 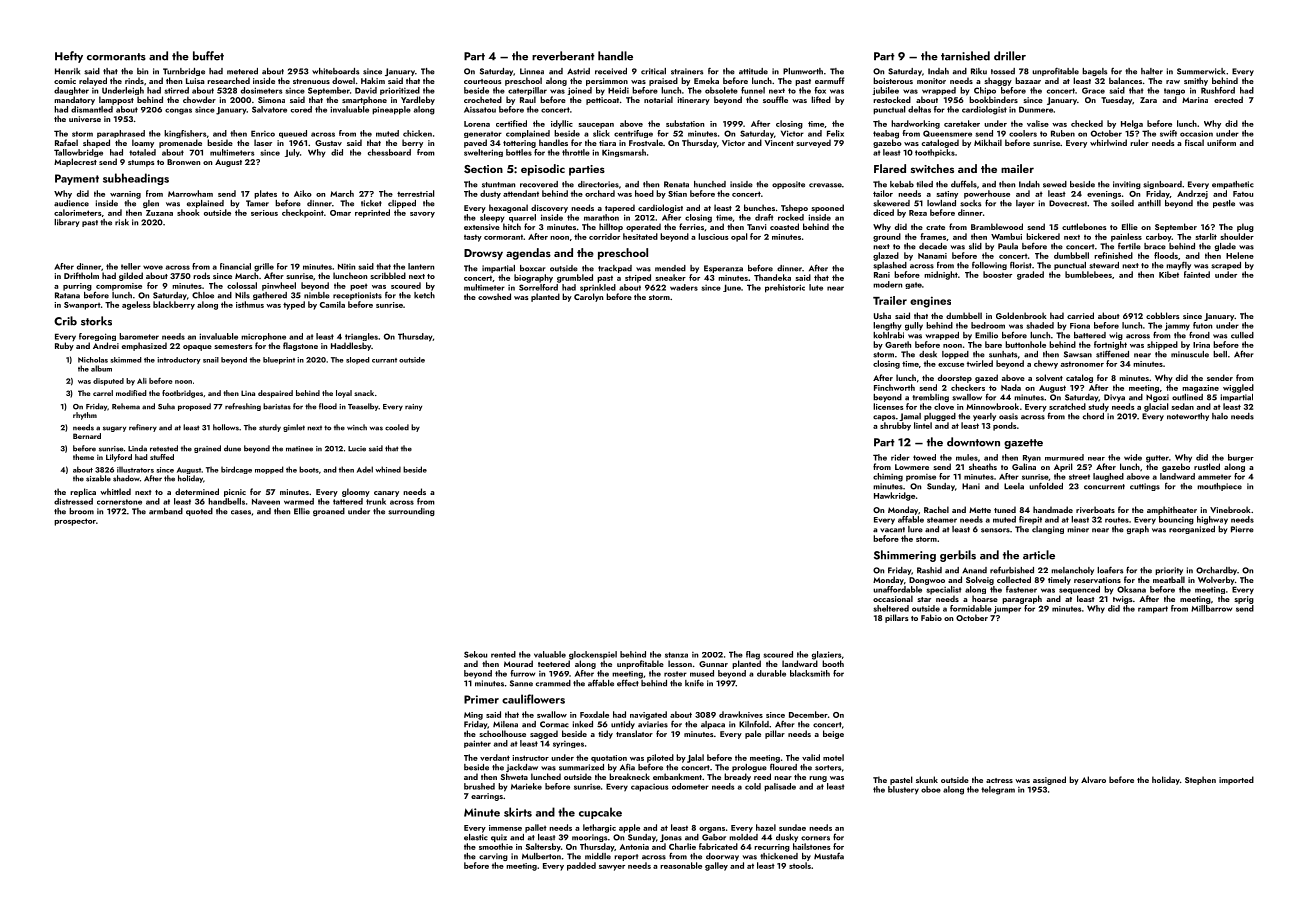 What do you see at coordinates (1214, 477) in the image?
I see `ammeter` at bounding box center [1214, 477].
